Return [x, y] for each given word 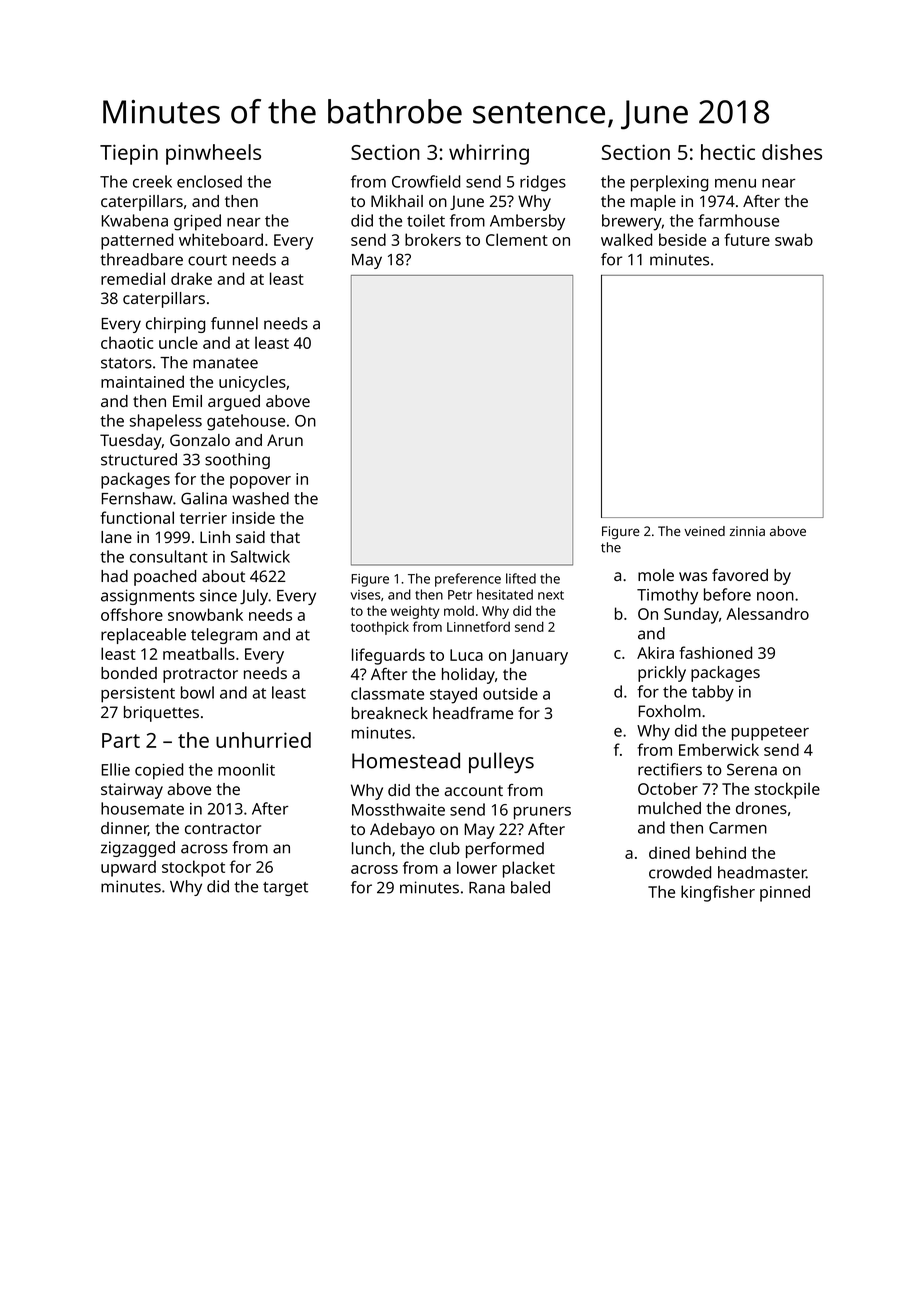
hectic [728, 152]
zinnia [747, 531]
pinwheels [213, 154]
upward [128, 868]
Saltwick [260, 556]
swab [794, 239]
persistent [138, 695]
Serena [752, 769]
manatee [225, 363]
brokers [433, 239]
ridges [543, 183]
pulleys [501, 762]
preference [468, 580]
